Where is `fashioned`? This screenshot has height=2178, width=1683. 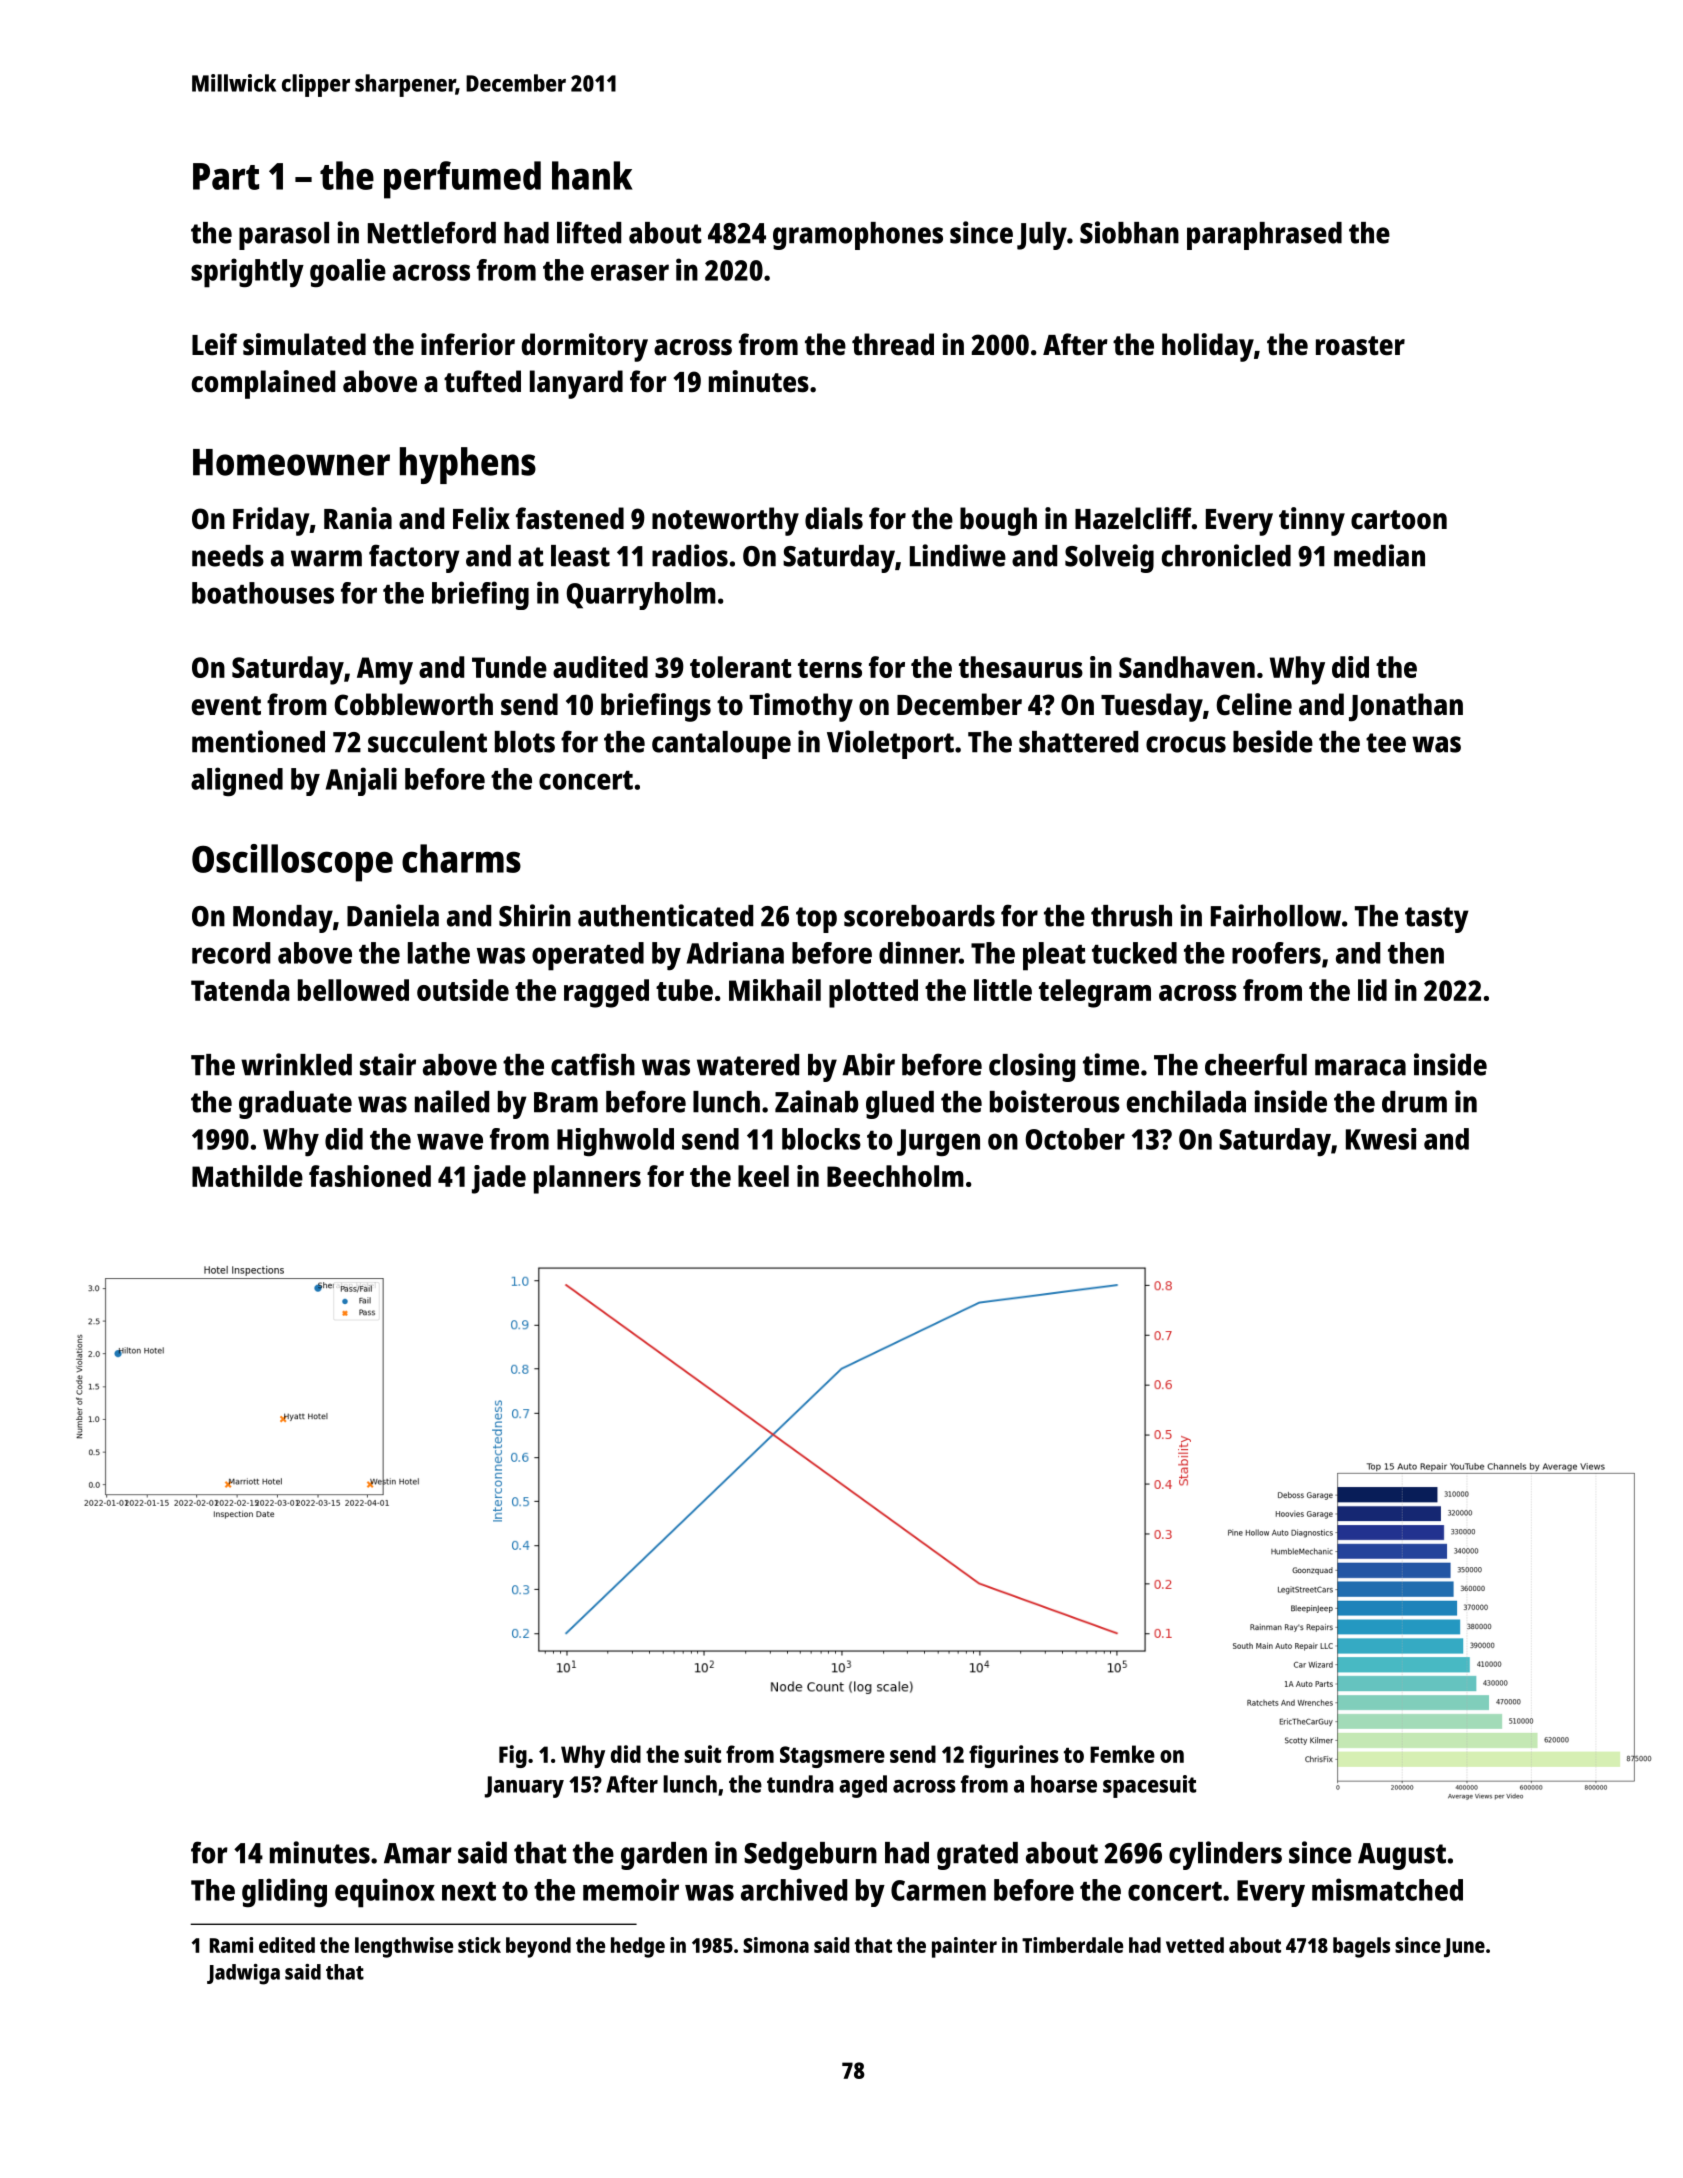
fashioned is located at coordinates (370, 1176).
